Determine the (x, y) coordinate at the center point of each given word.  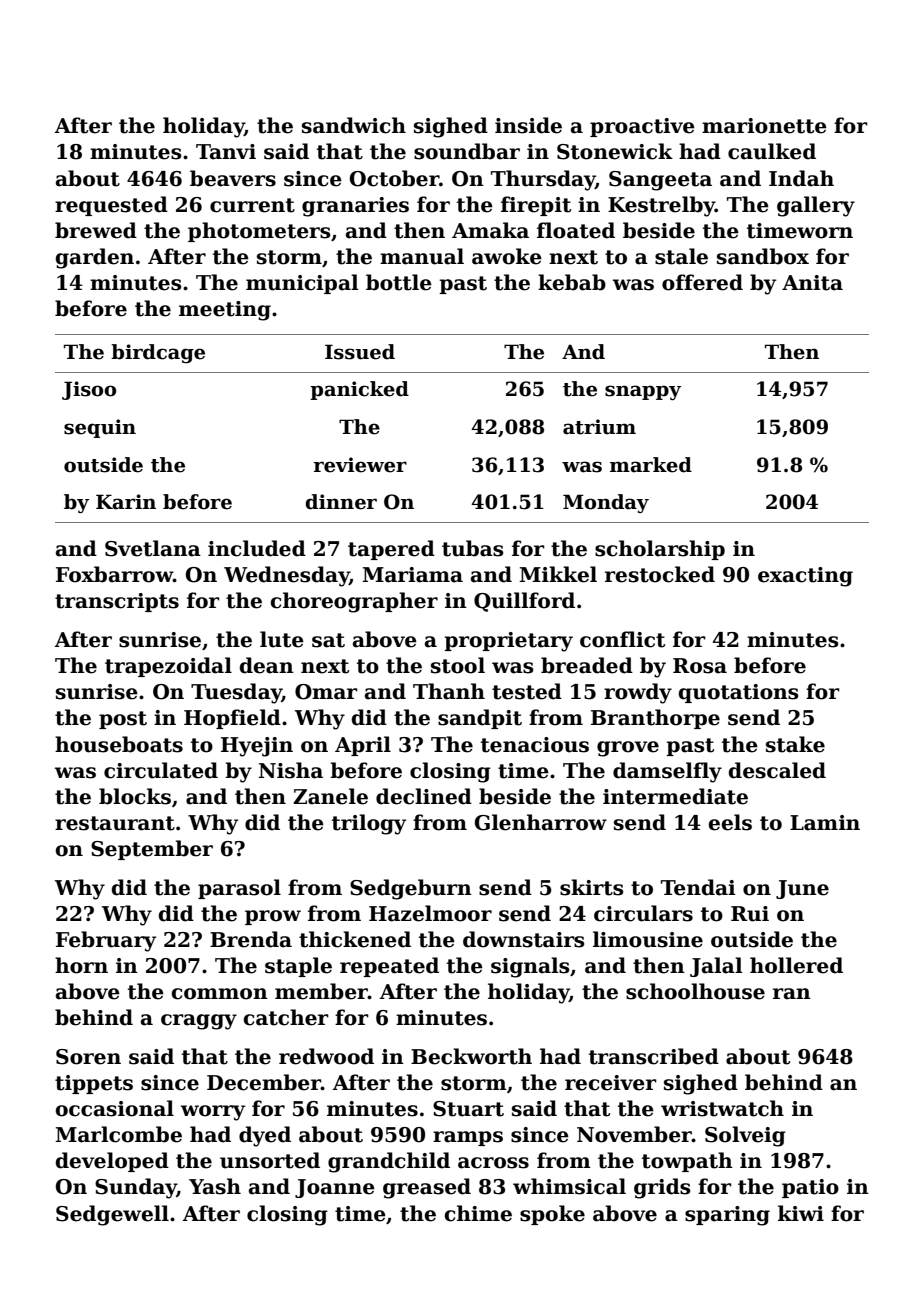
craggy (199, 1022)
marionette (764, 126)
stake (795, 744)
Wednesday (286, 576)
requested (111, 206)
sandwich (354, 125)
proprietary (508, 642)
